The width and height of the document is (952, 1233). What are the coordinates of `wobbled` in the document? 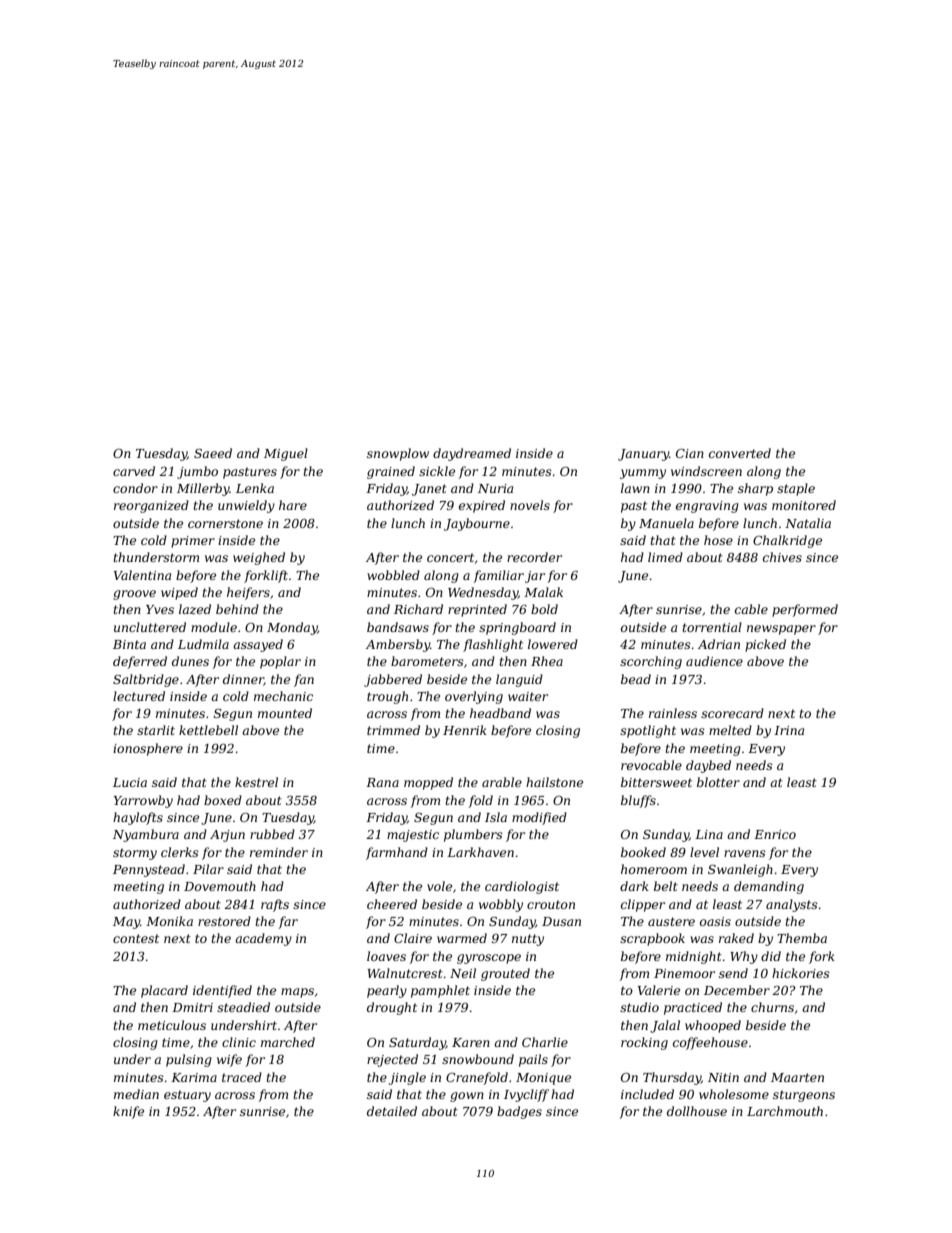 It's located at (393, 575).
